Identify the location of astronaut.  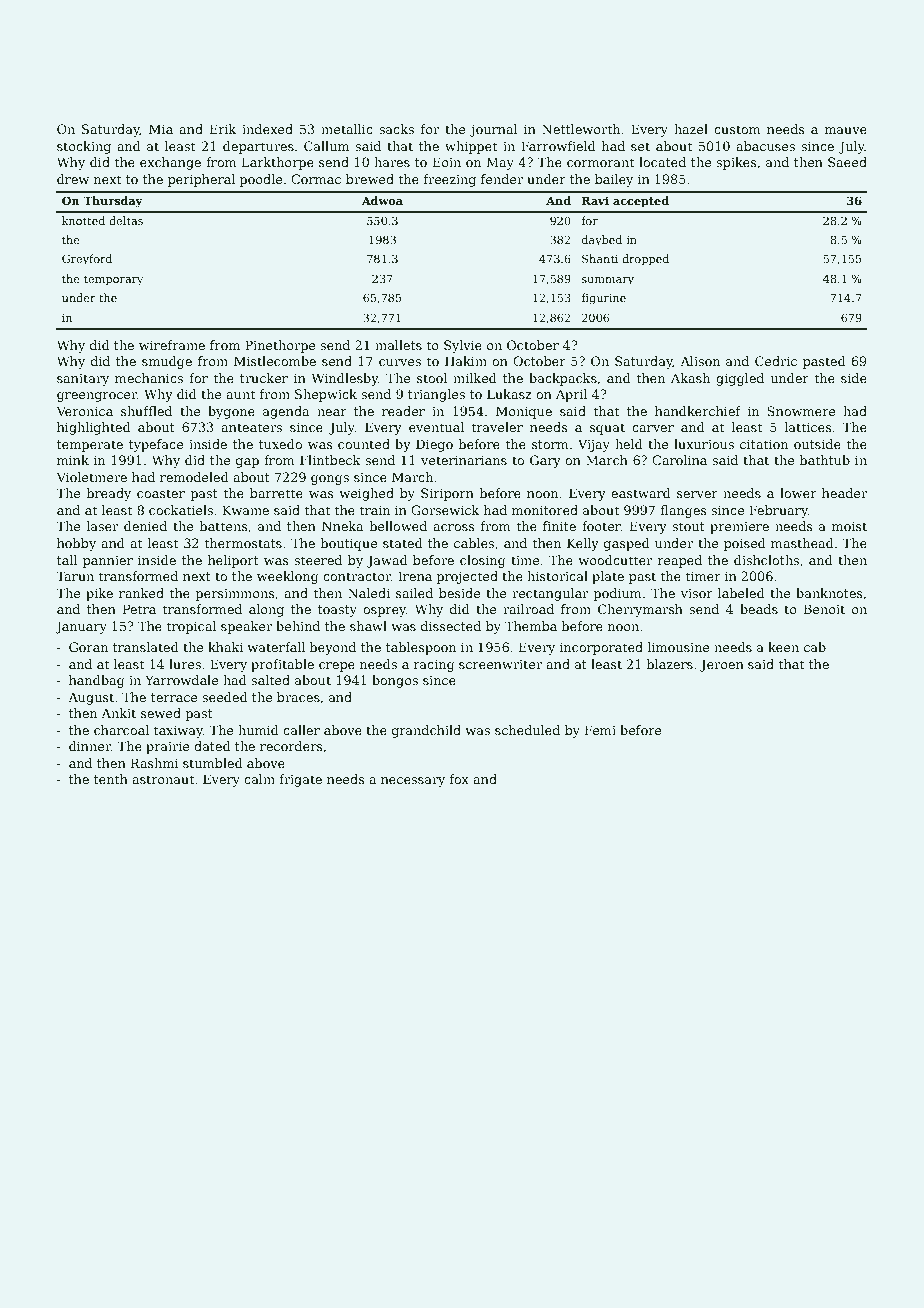
(163, 779).
